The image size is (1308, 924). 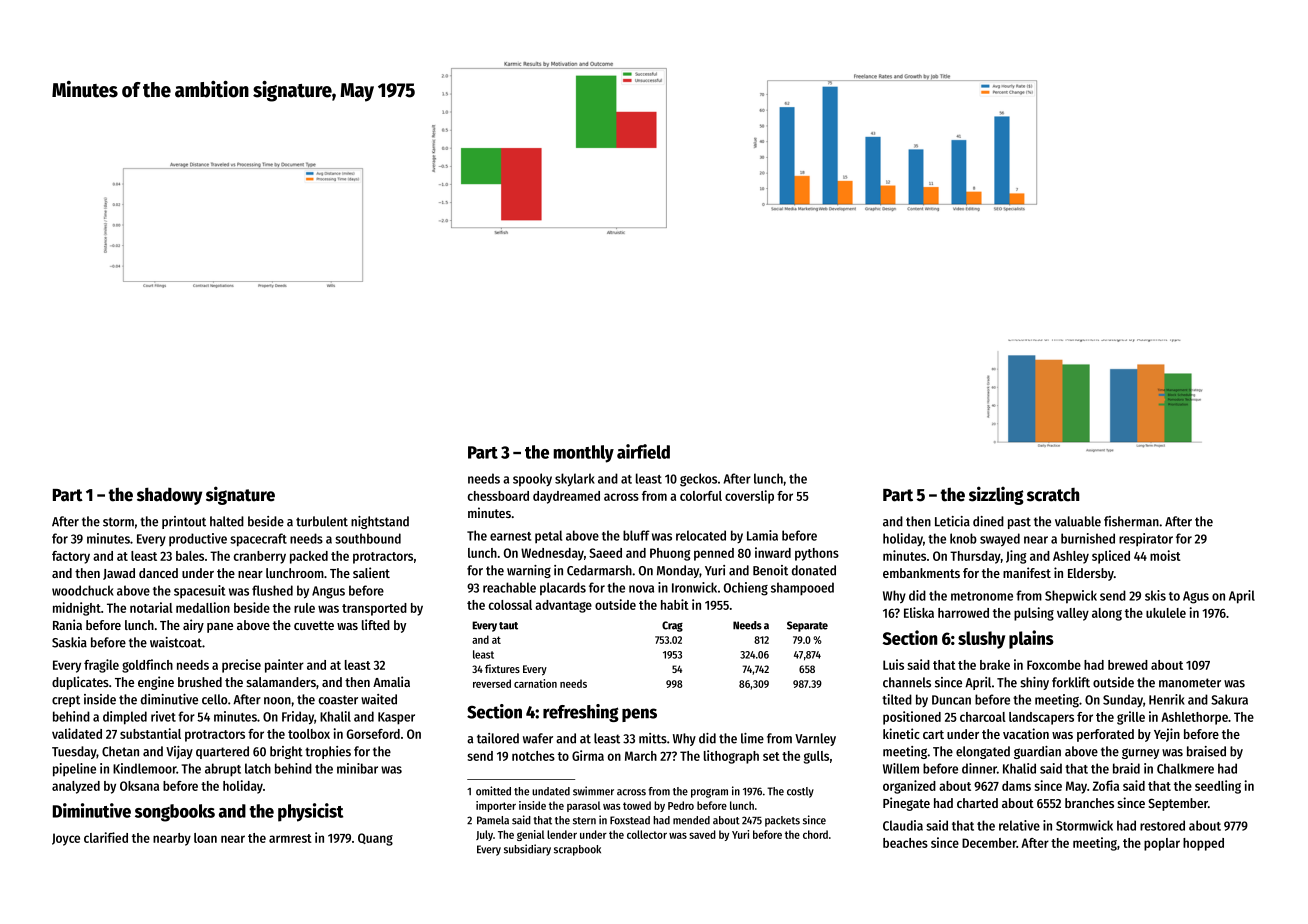 What do you see at coordinates (71, 557) in the image?
I see `factory` at bounding box center [71, 557].
